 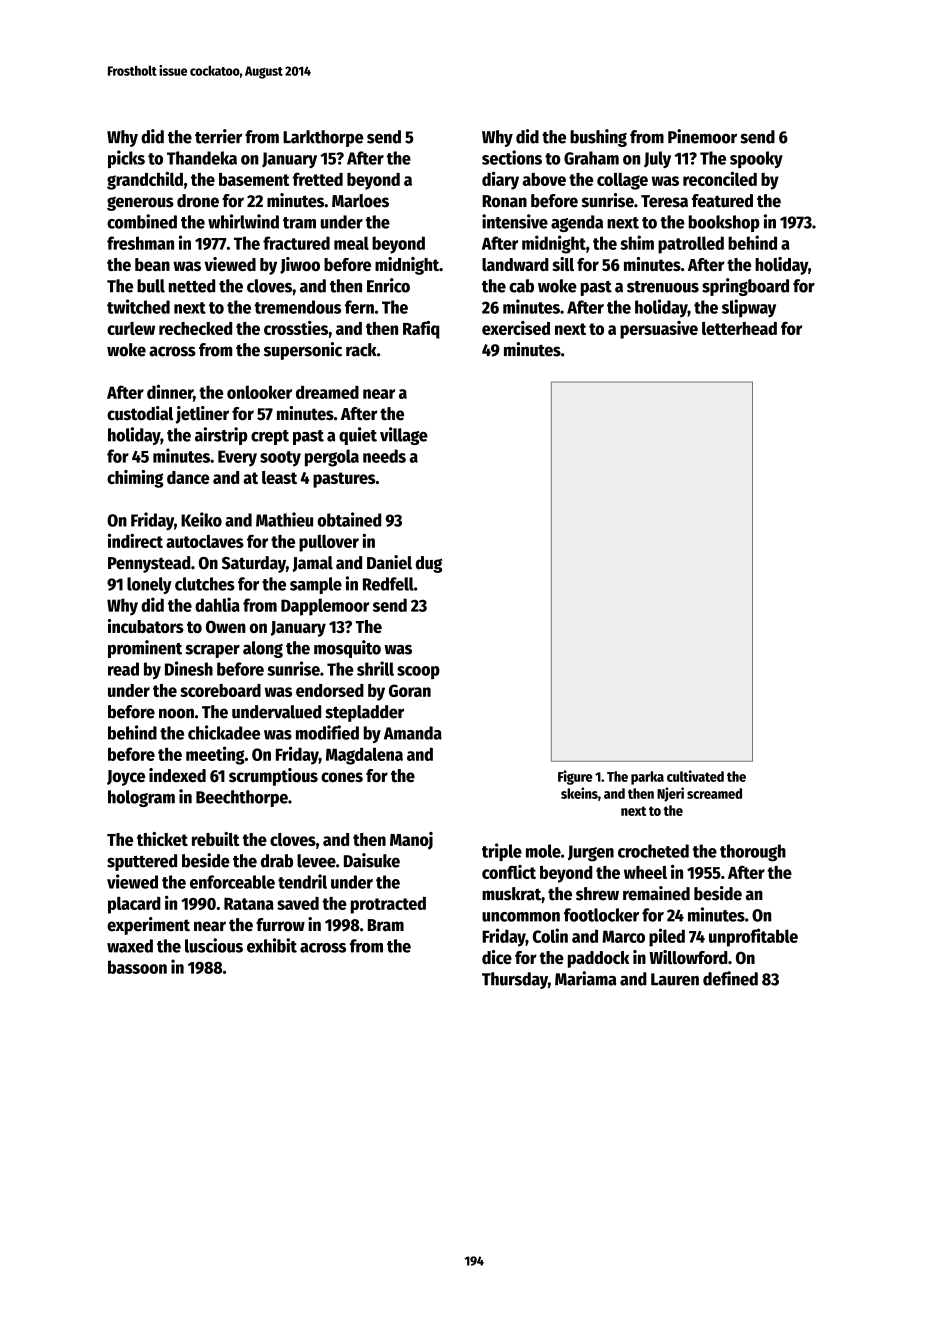 What do you see at coordinates (756, 160) in the document?
I see `spooky` at bounding box center [756, 160].
